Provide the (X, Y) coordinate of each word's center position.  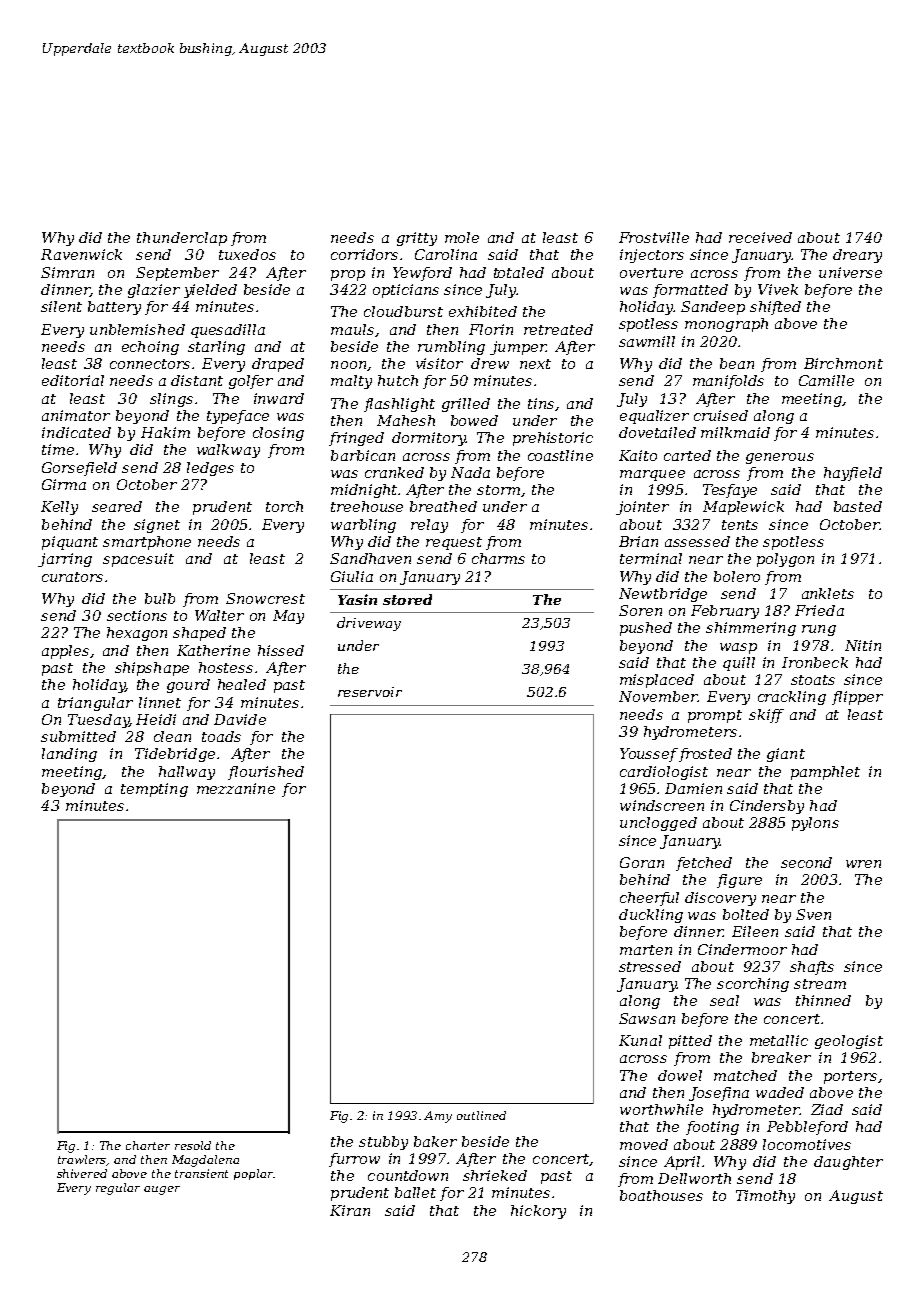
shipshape (152, 669)
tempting (154, 790)
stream (820, 984)
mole (462, 237)
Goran (642, 862)
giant (786, 755)
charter (148, 1145)
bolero (737, 576)
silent (61, 306)
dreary (857, 256)
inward (279, 398)
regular (118, 1189)
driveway (369, 624)
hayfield (853, 474)
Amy (438, 1117)
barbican (363, 455)
